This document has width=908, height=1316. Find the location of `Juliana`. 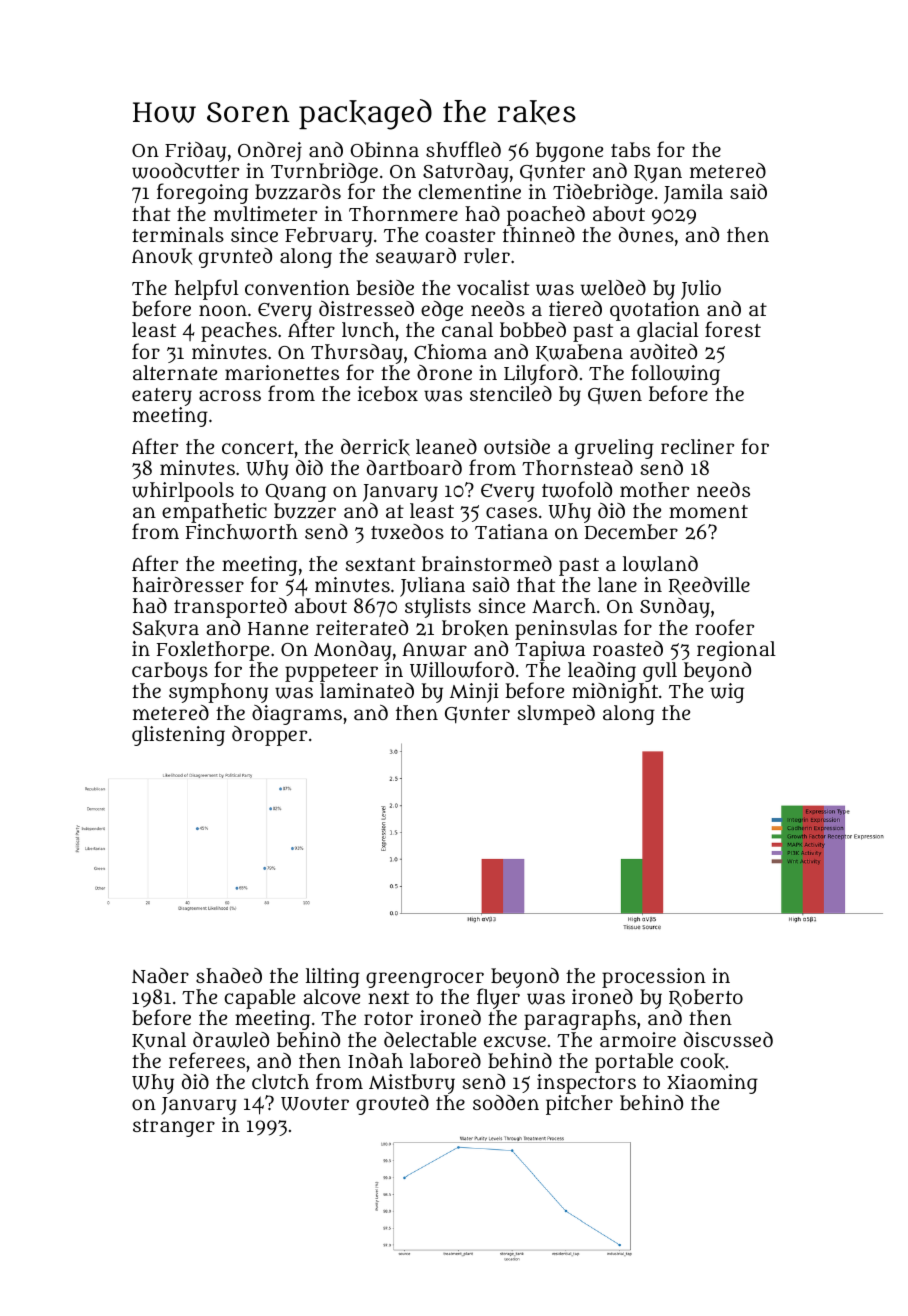

Juliana is located at coordinates (432, 587).
